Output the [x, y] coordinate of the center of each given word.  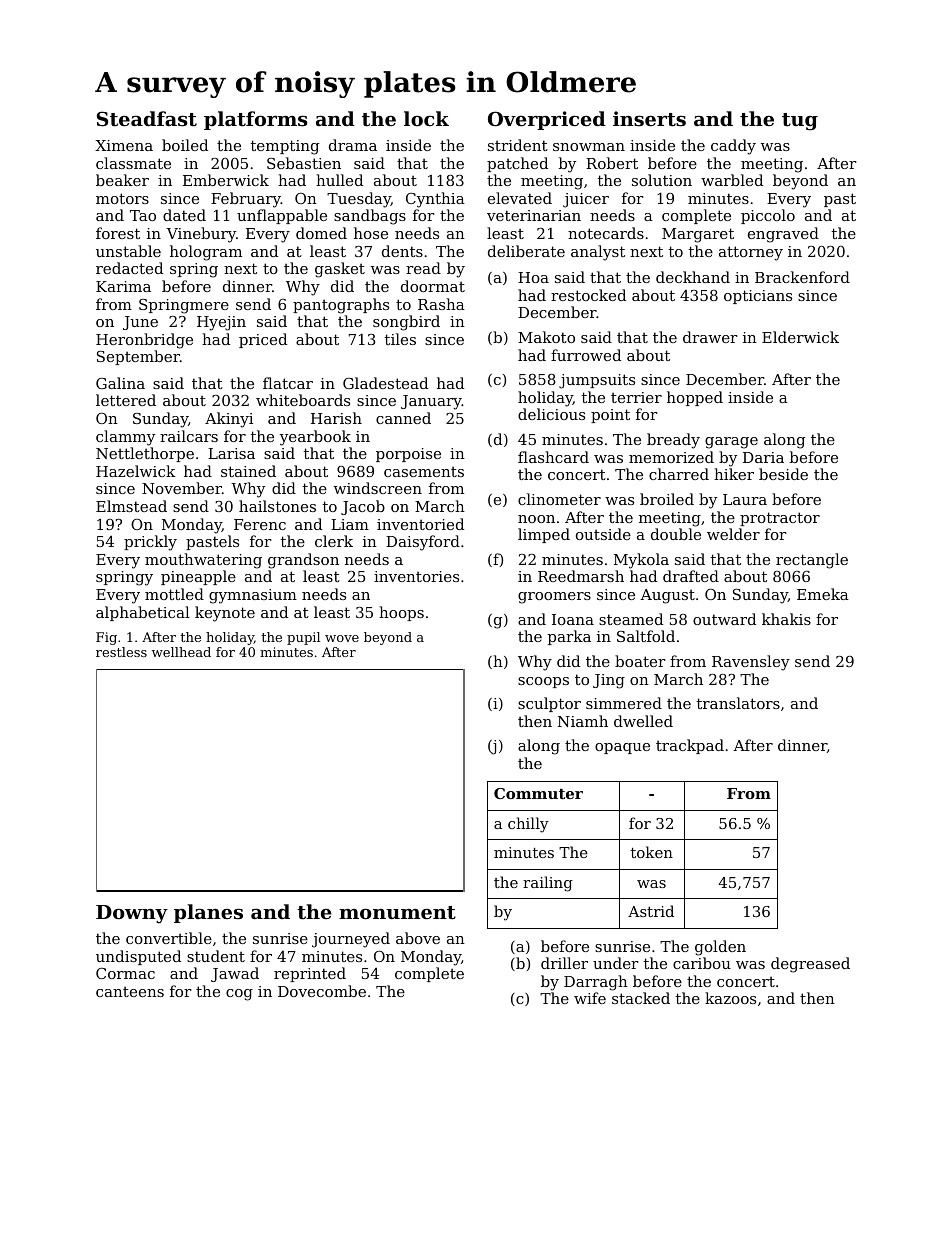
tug [800, 122]
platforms [256, 120]
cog [239, 995]
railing [548, 884]
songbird [406, 323]
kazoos [730, 998]
